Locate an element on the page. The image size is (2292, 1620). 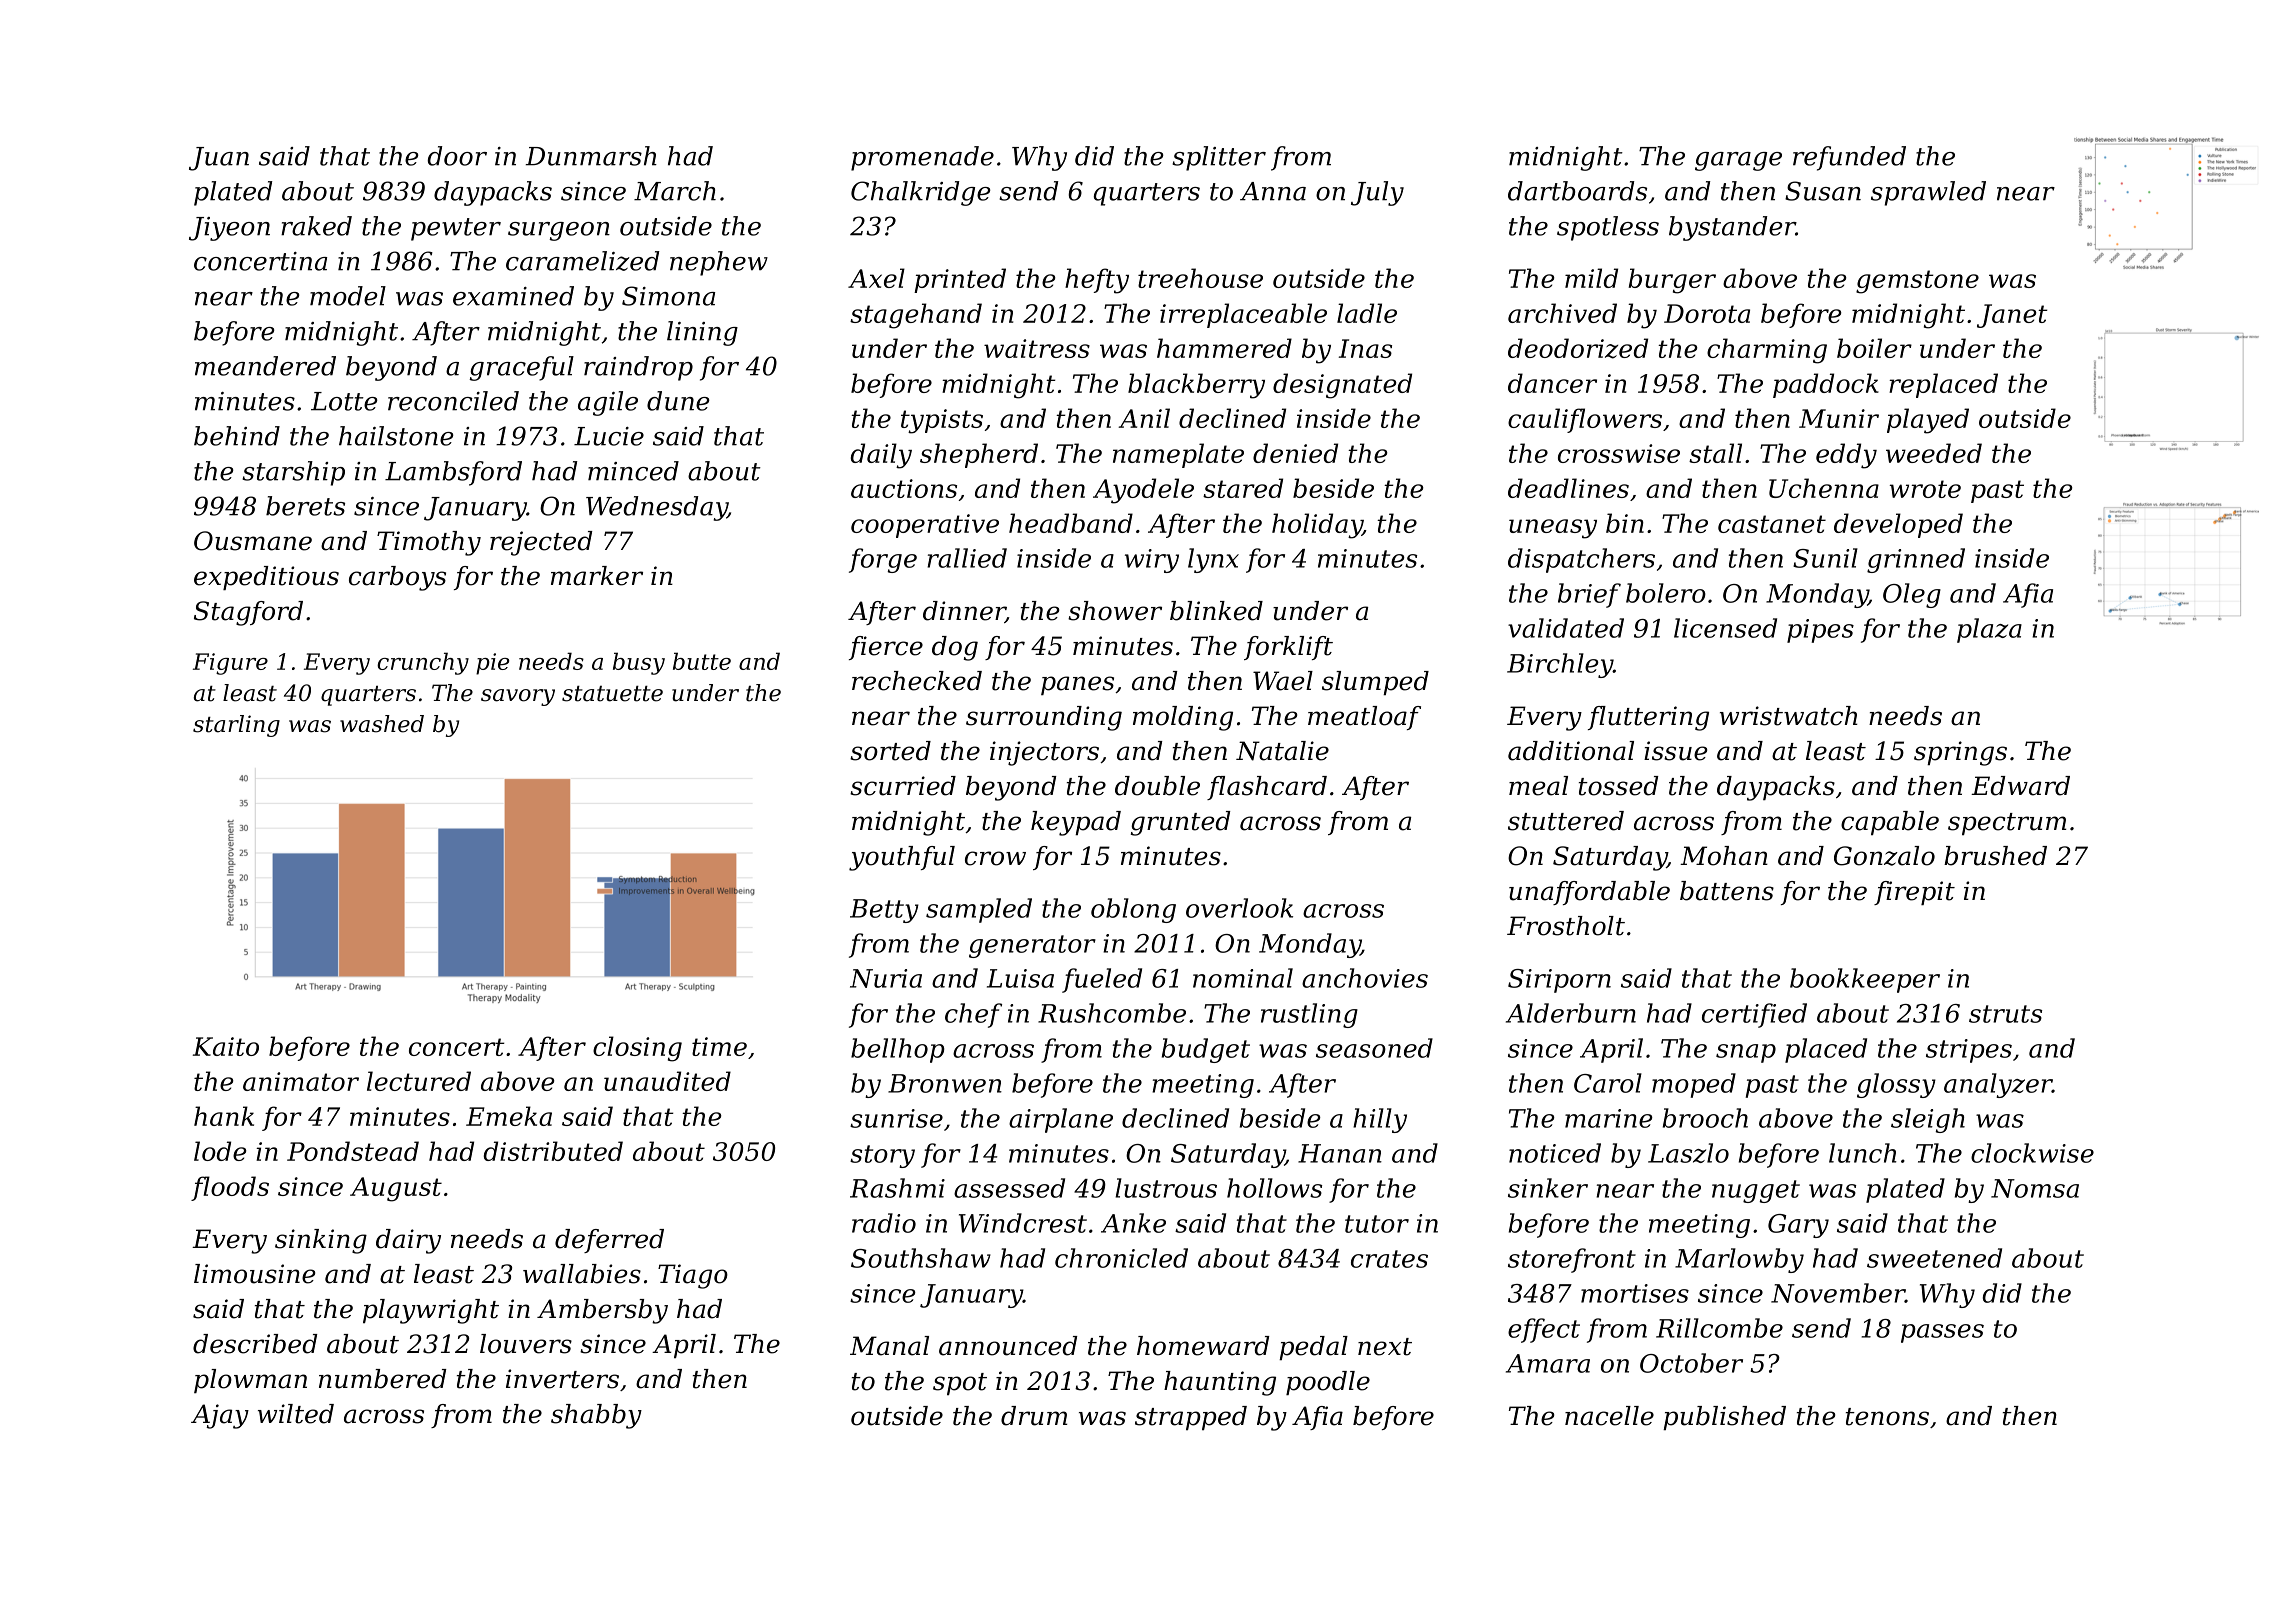
noticed is located at coordinates (1555, 1153).
